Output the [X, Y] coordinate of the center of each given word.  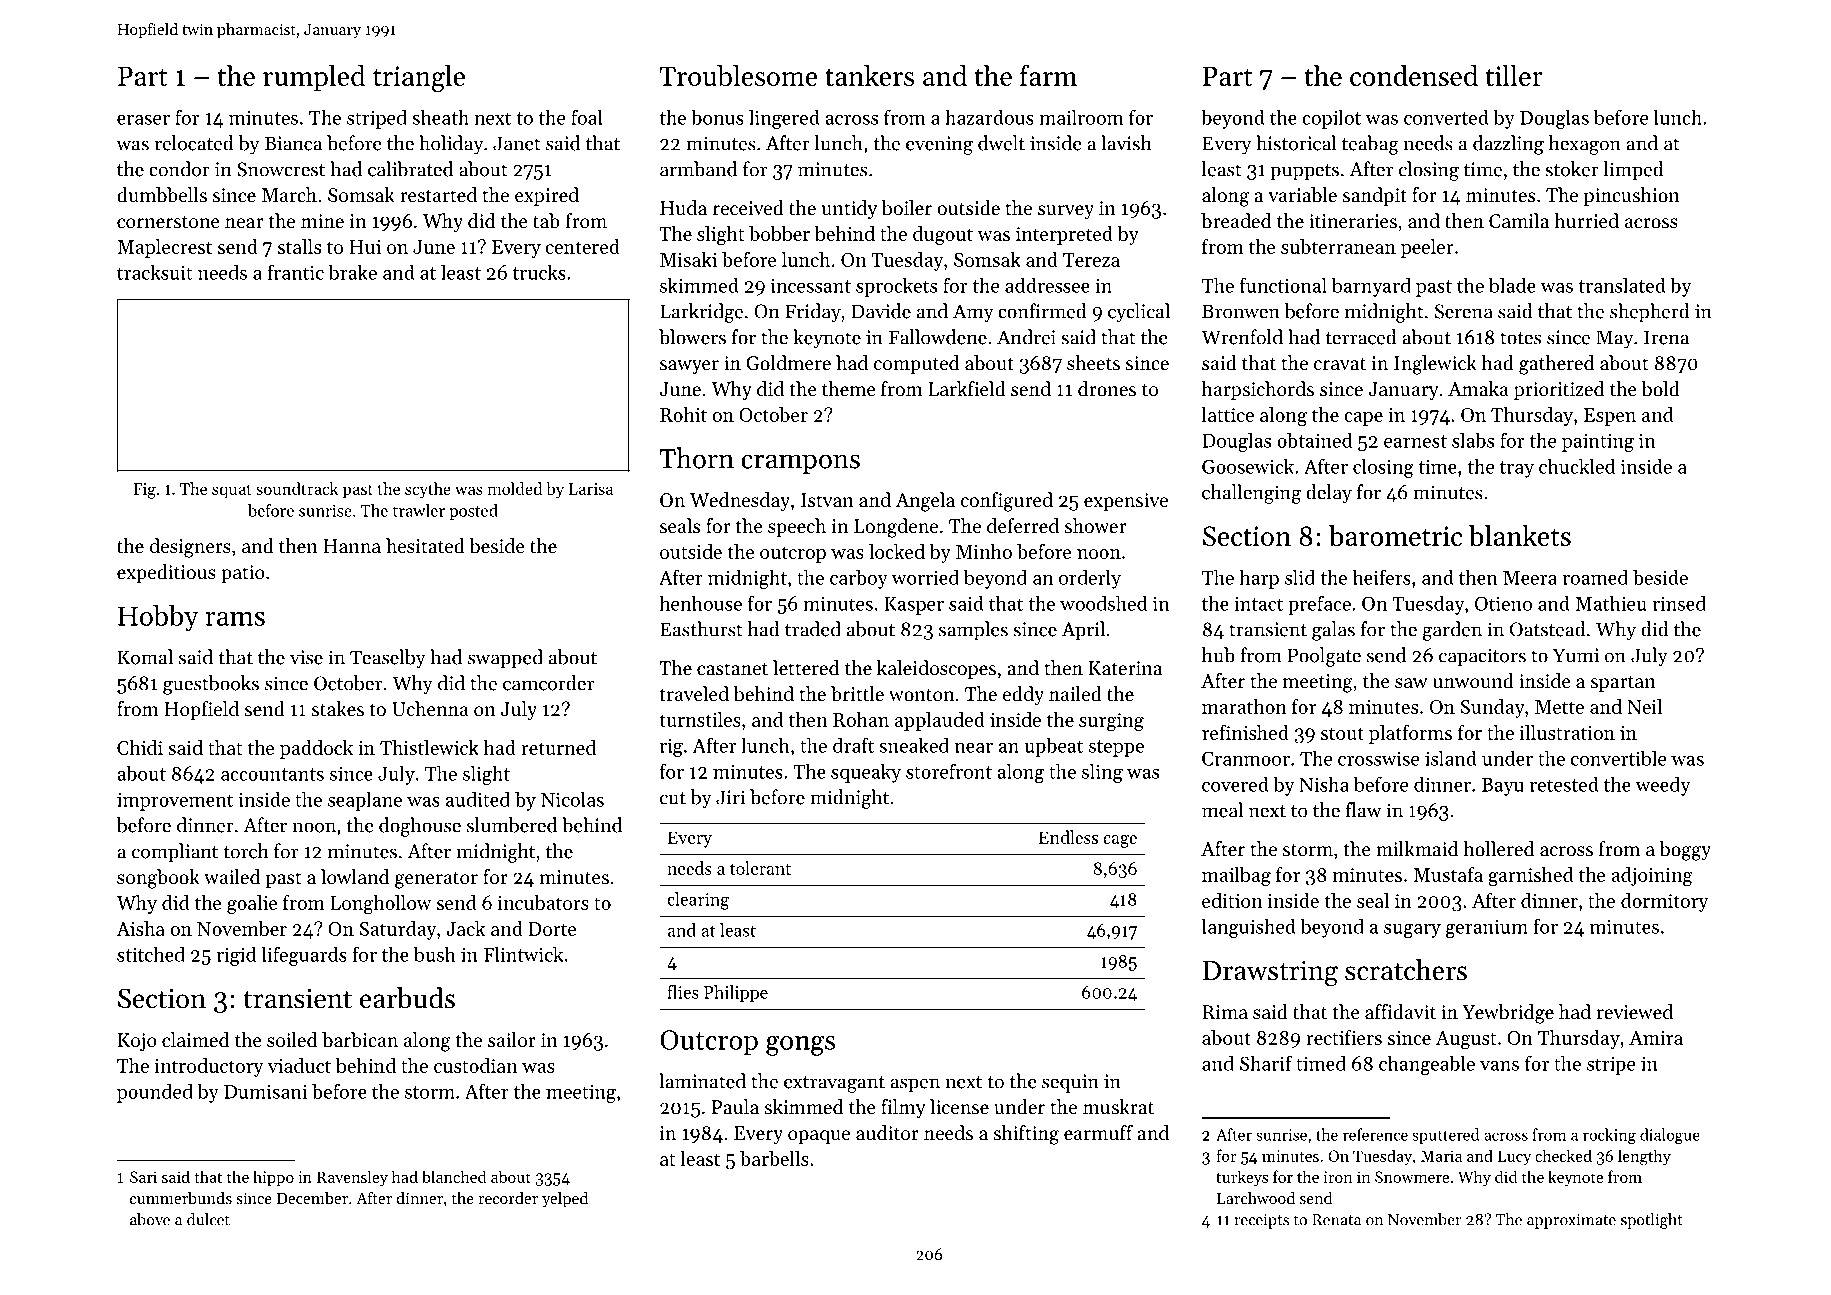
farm [1048, 75]
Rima [1225, 1012]
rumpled [314, 78]
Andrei [1026, 337]
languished [1249, 928]
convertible [1618, 758]
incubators [543, 902]
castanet [732, 669]
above [150, 1219]
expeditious [166, 573]
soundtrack [297, 488]
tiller [1513, 75]
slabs [1473, 440]
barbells [774, 1158]
